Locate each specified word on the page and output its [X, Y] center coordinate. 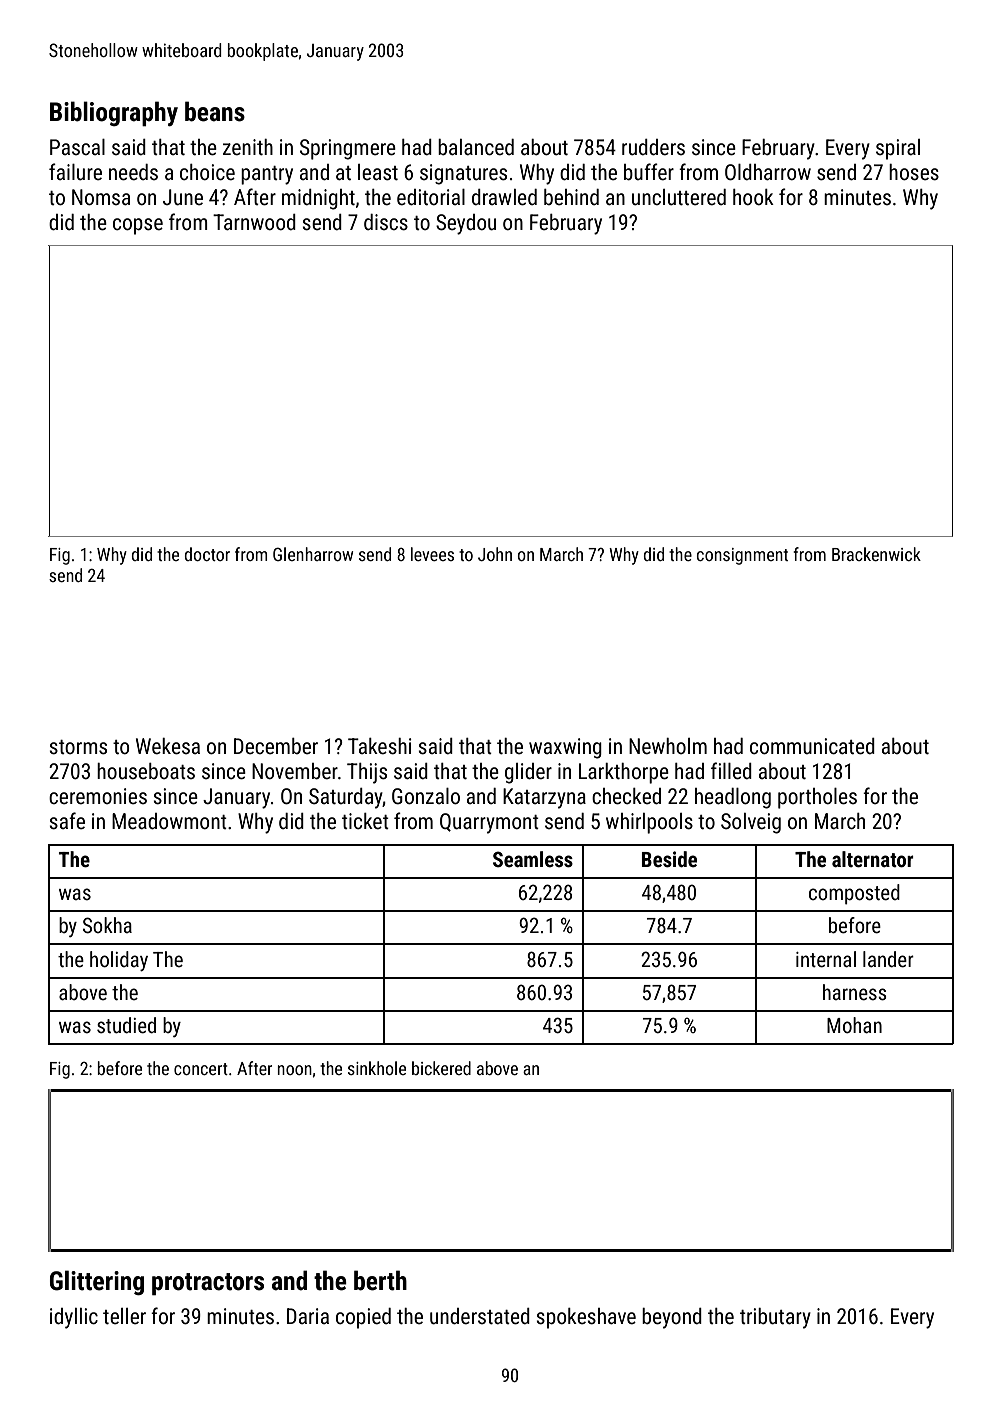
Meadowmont [169, 821]
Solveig [751, 823]
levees [432, 554]
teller [124, 1316]
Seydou [466, 224]
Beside [669, 859]
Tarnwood [254, 222]
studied [126, 1025]
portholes [817, 798]
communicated [812, 746]
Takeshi [380, 746]
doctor [207, 554]
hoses [914, 172]
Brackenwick [876, 554]
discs [386, 222]
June [183, 197]
